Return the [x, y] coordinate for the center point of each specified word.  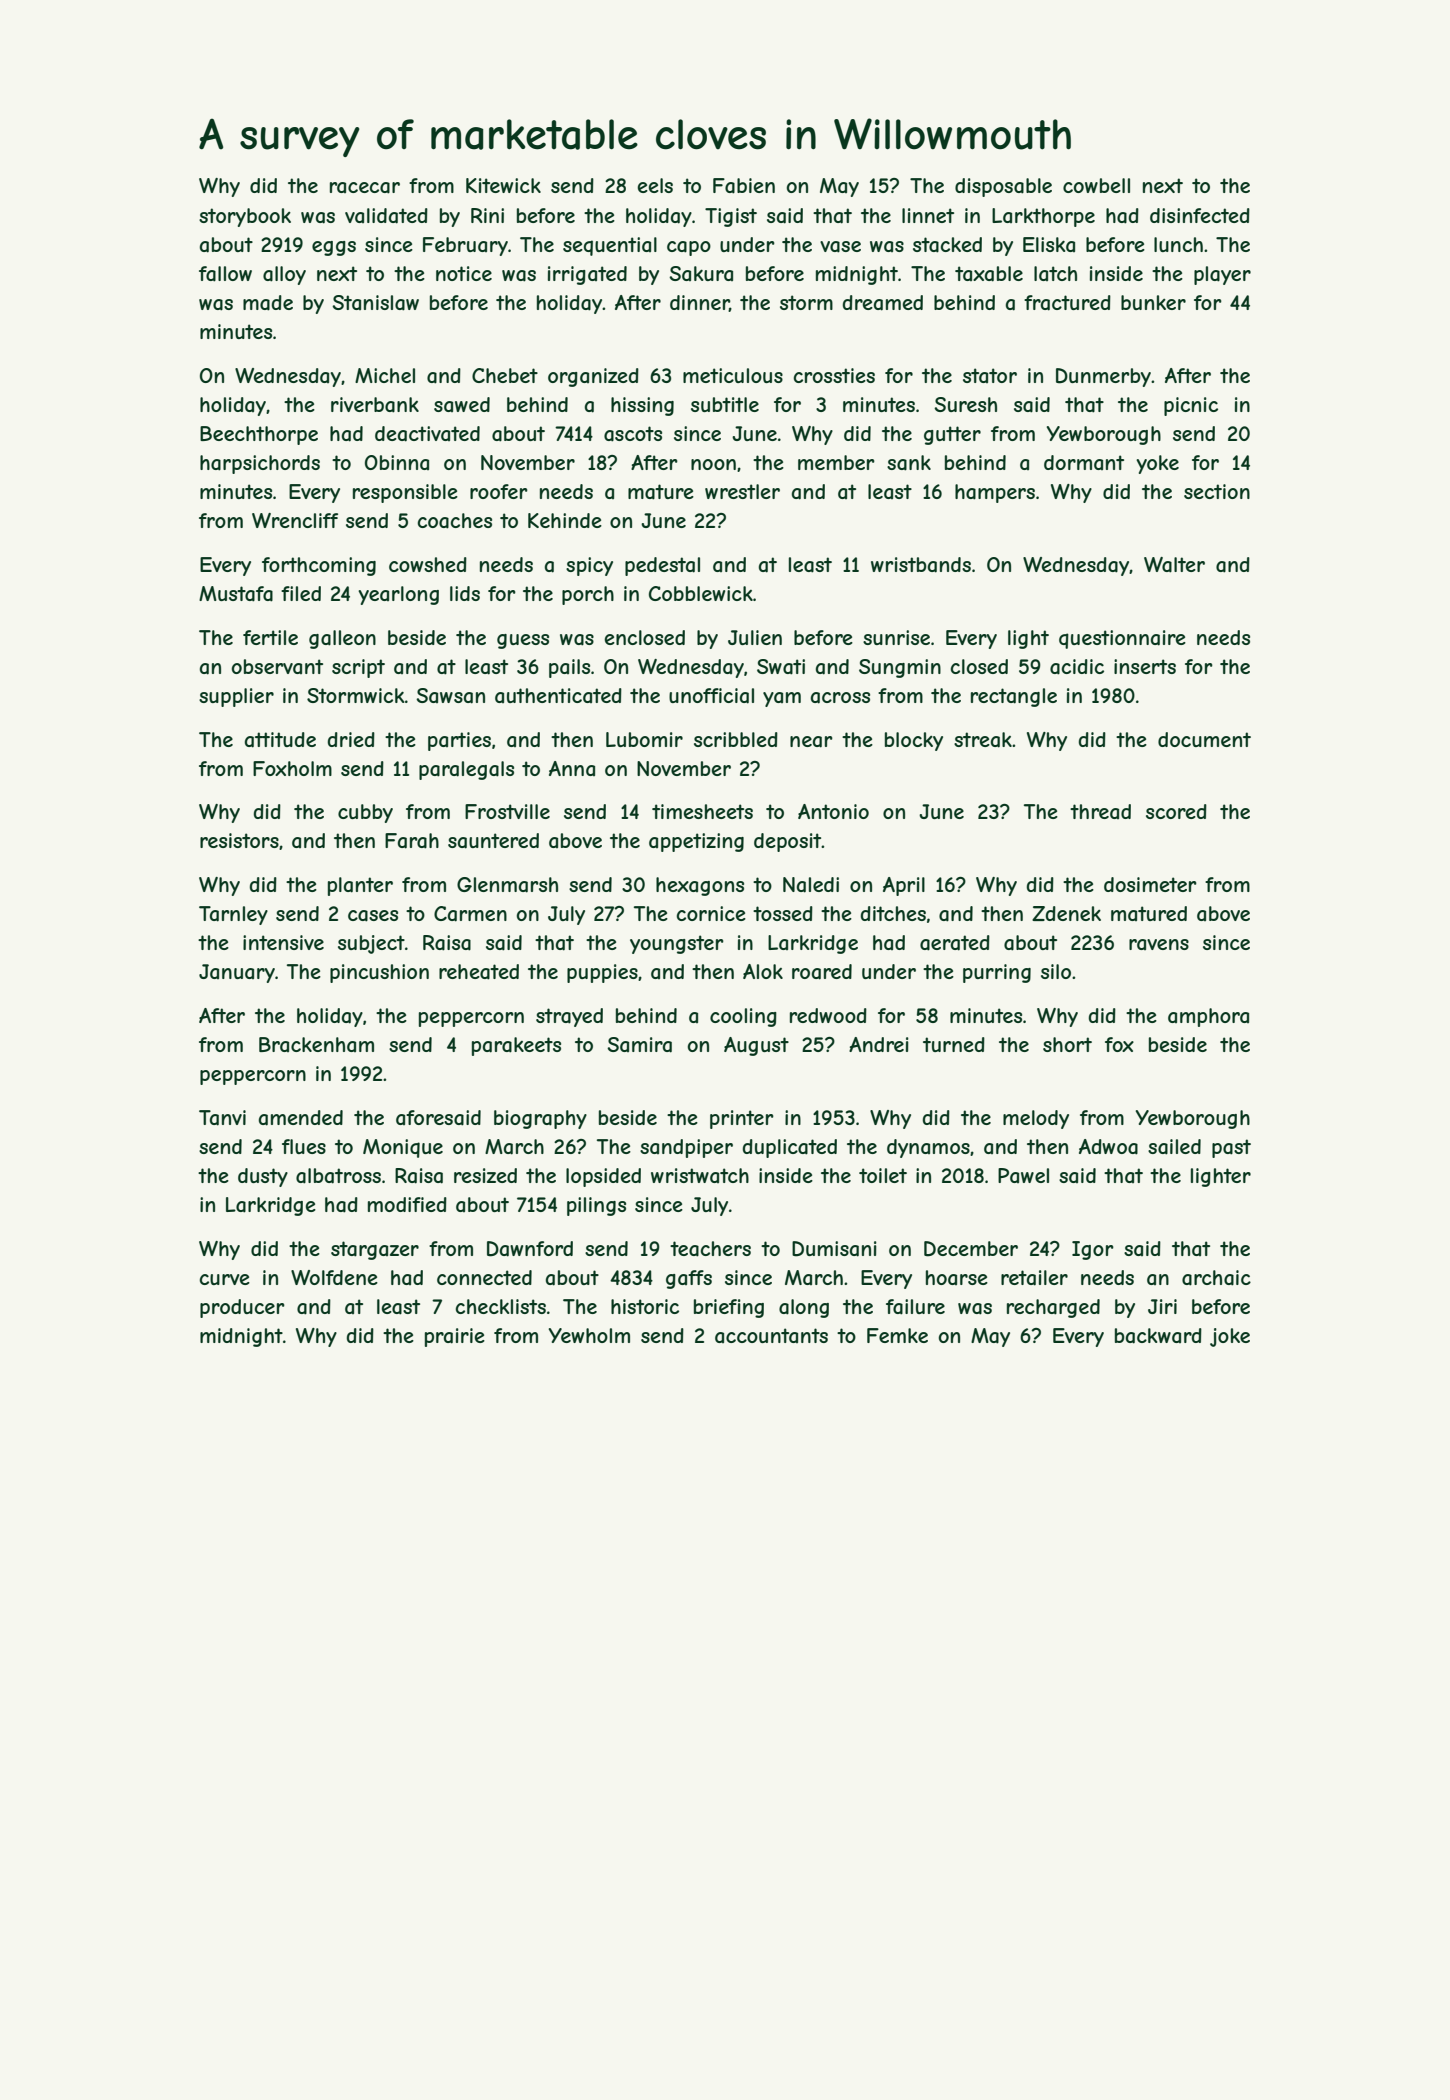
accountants [771, 1335]
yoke [1157, 464]
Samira [639, 1045]
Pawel [1023, 1175]
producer [242, 1308]
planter [360, 886]
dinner [700, 303]
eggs [334, 248]
